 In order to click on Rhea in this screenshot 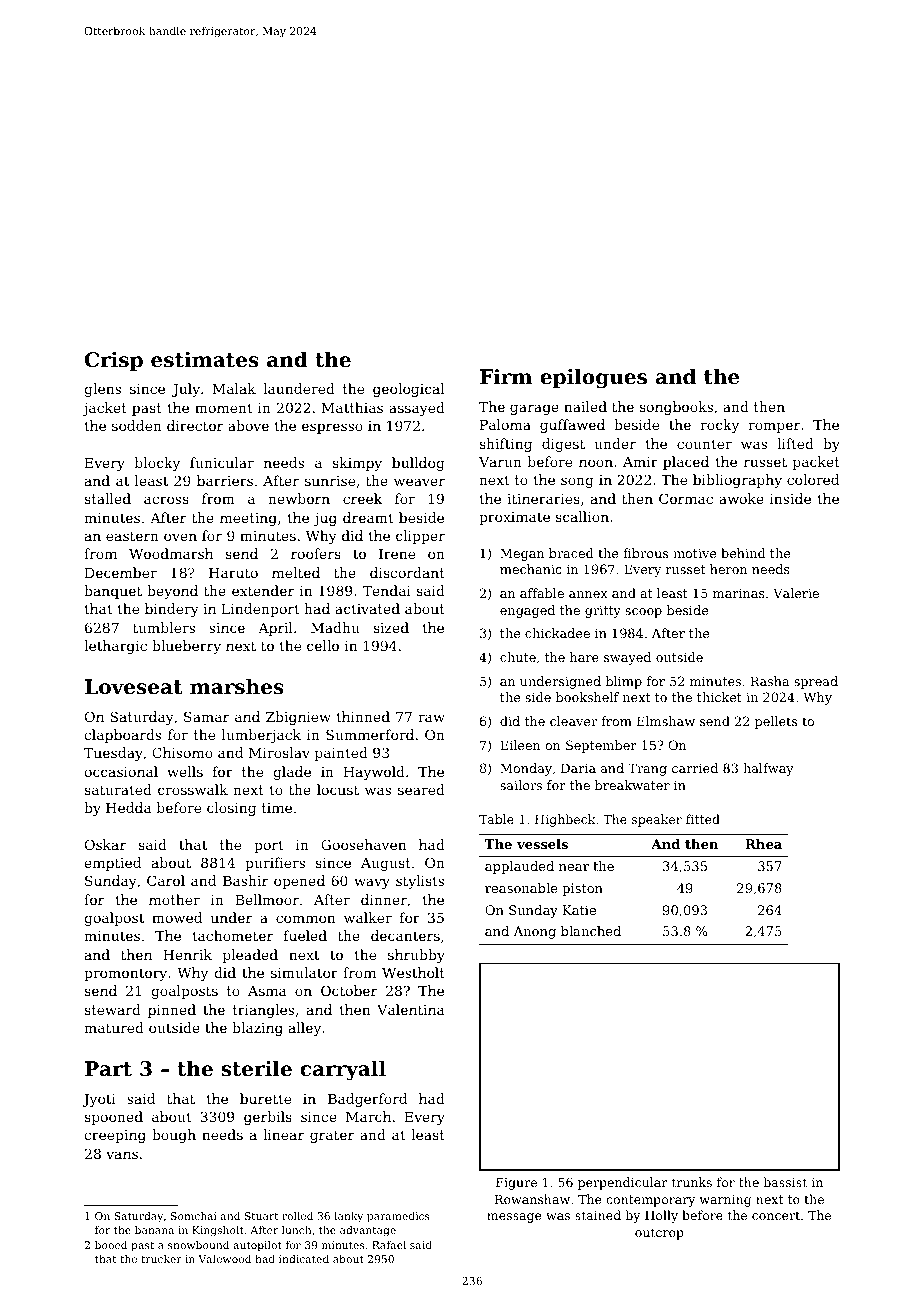, I will do `click(763, 844)`.
